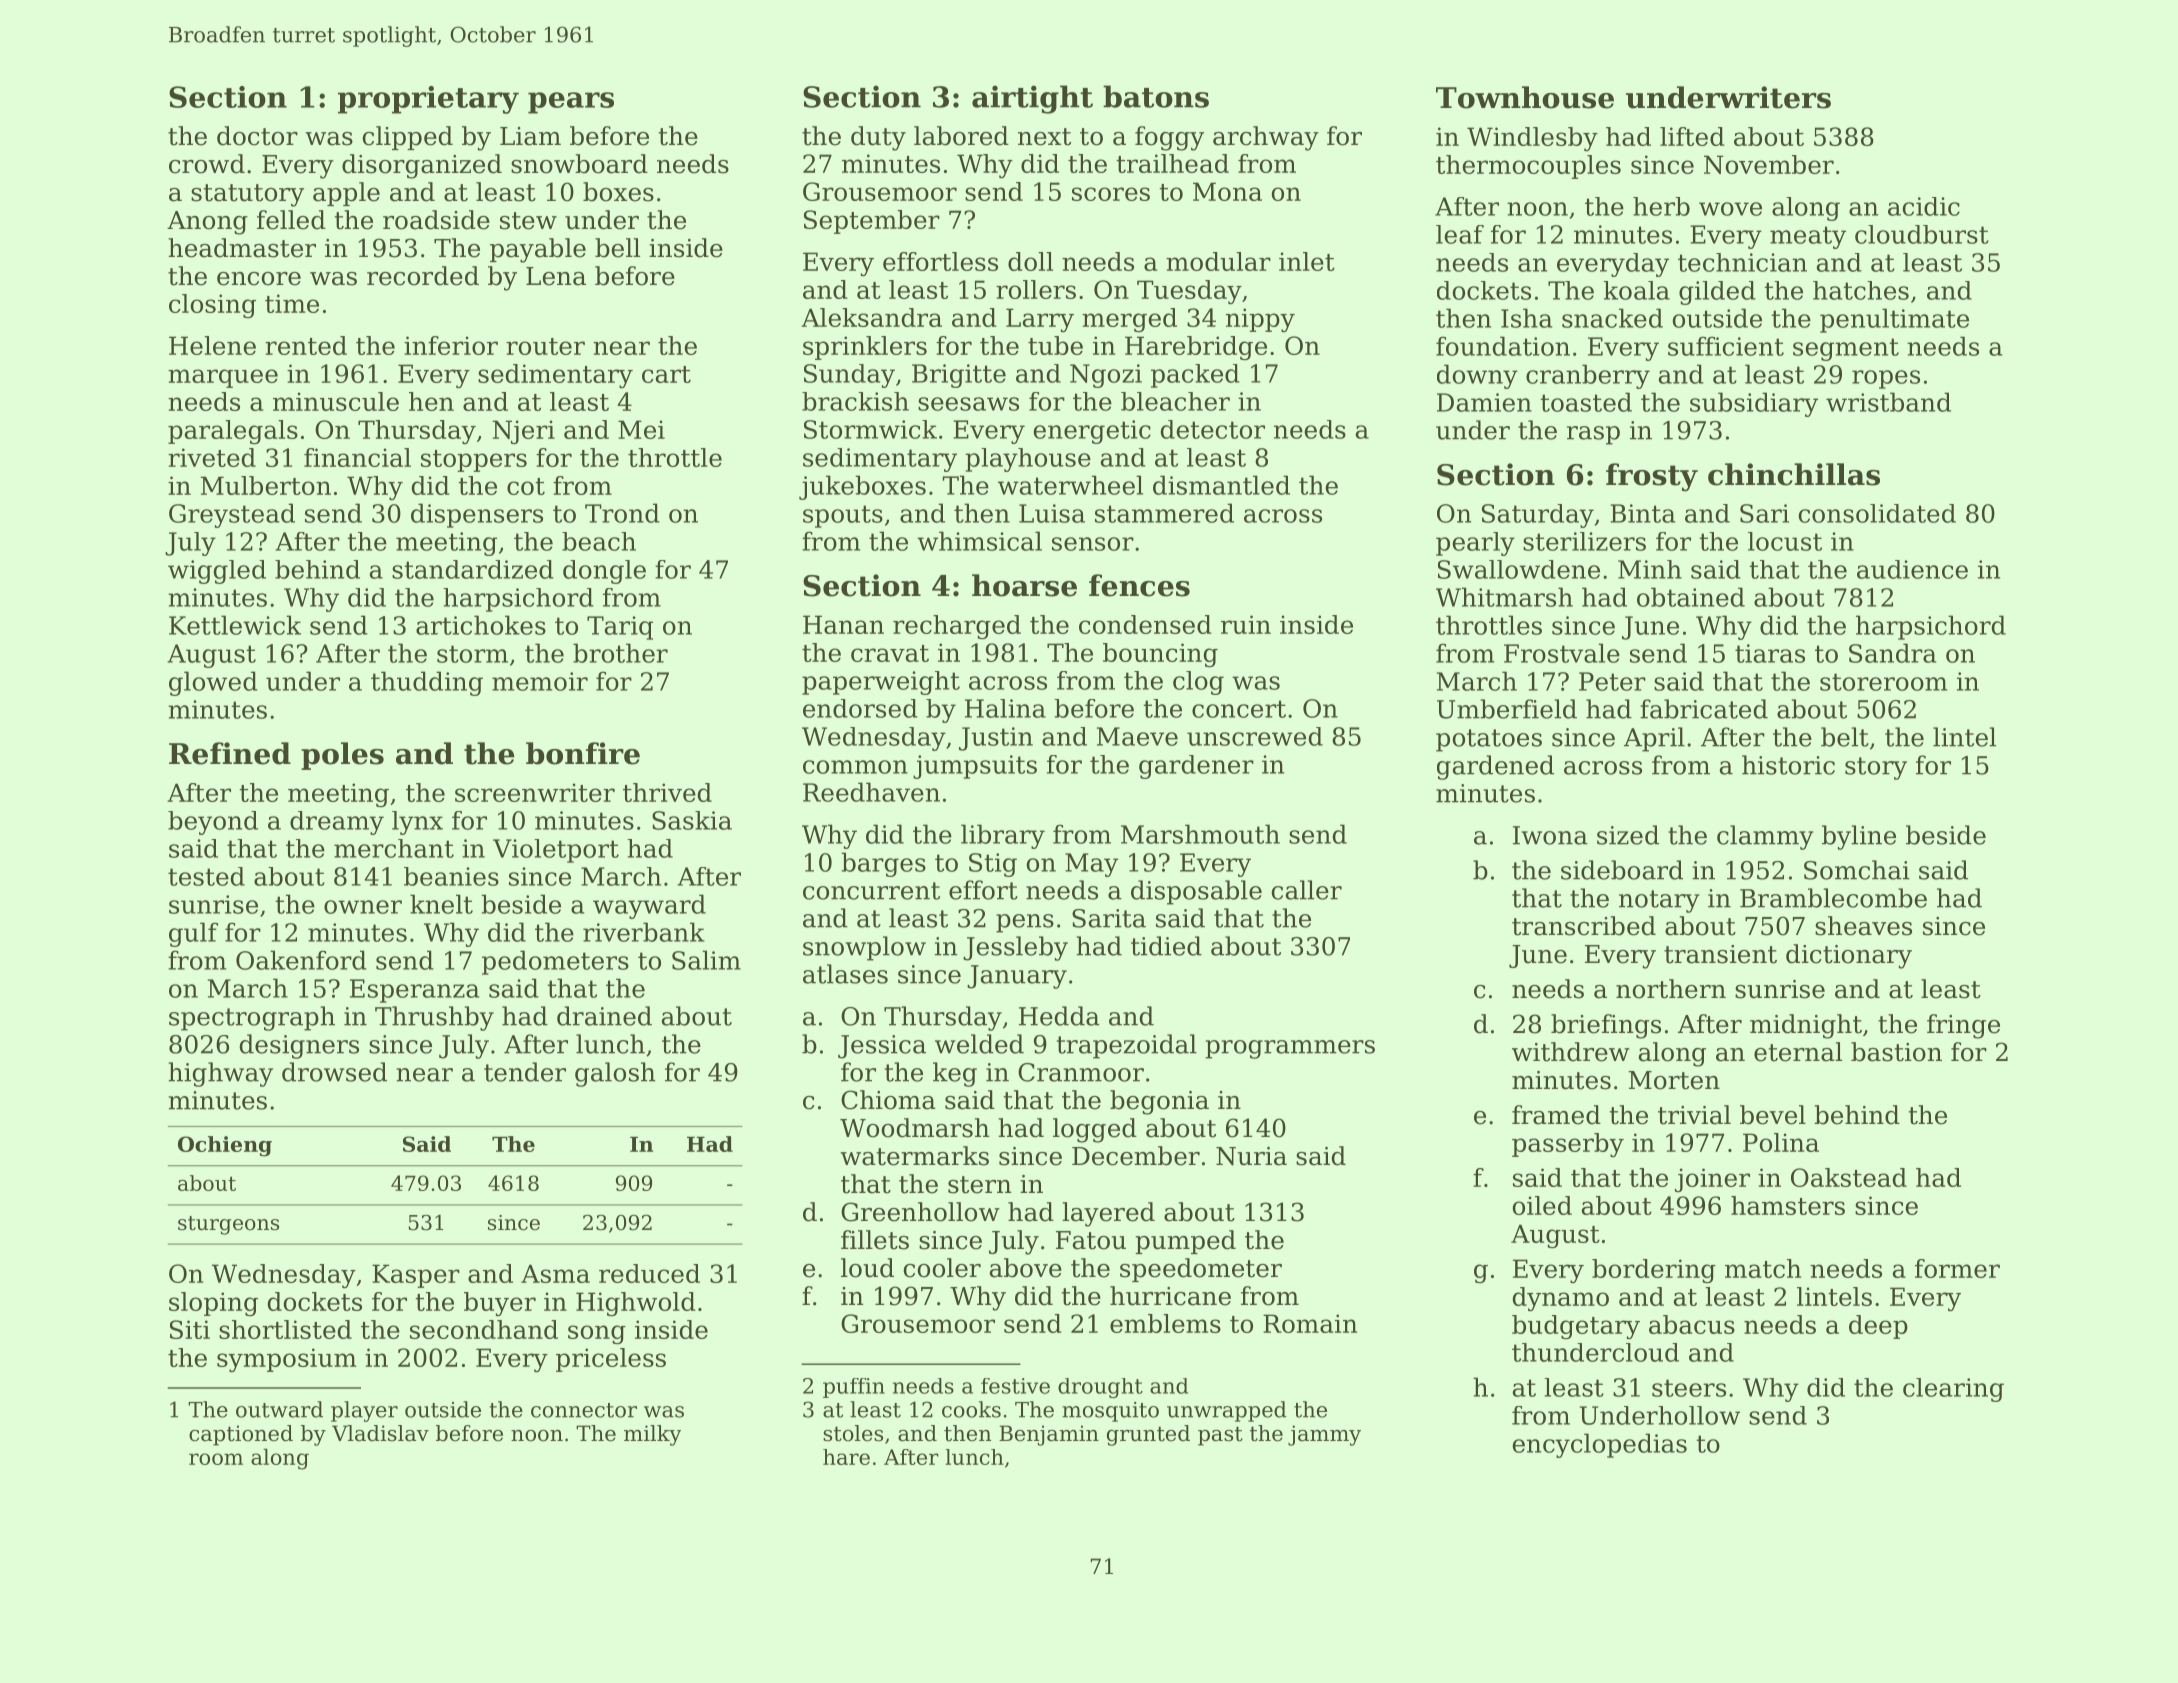  Describe the element at coordinates (1156, 96) in the screenshot. I see `batons` at that location.
